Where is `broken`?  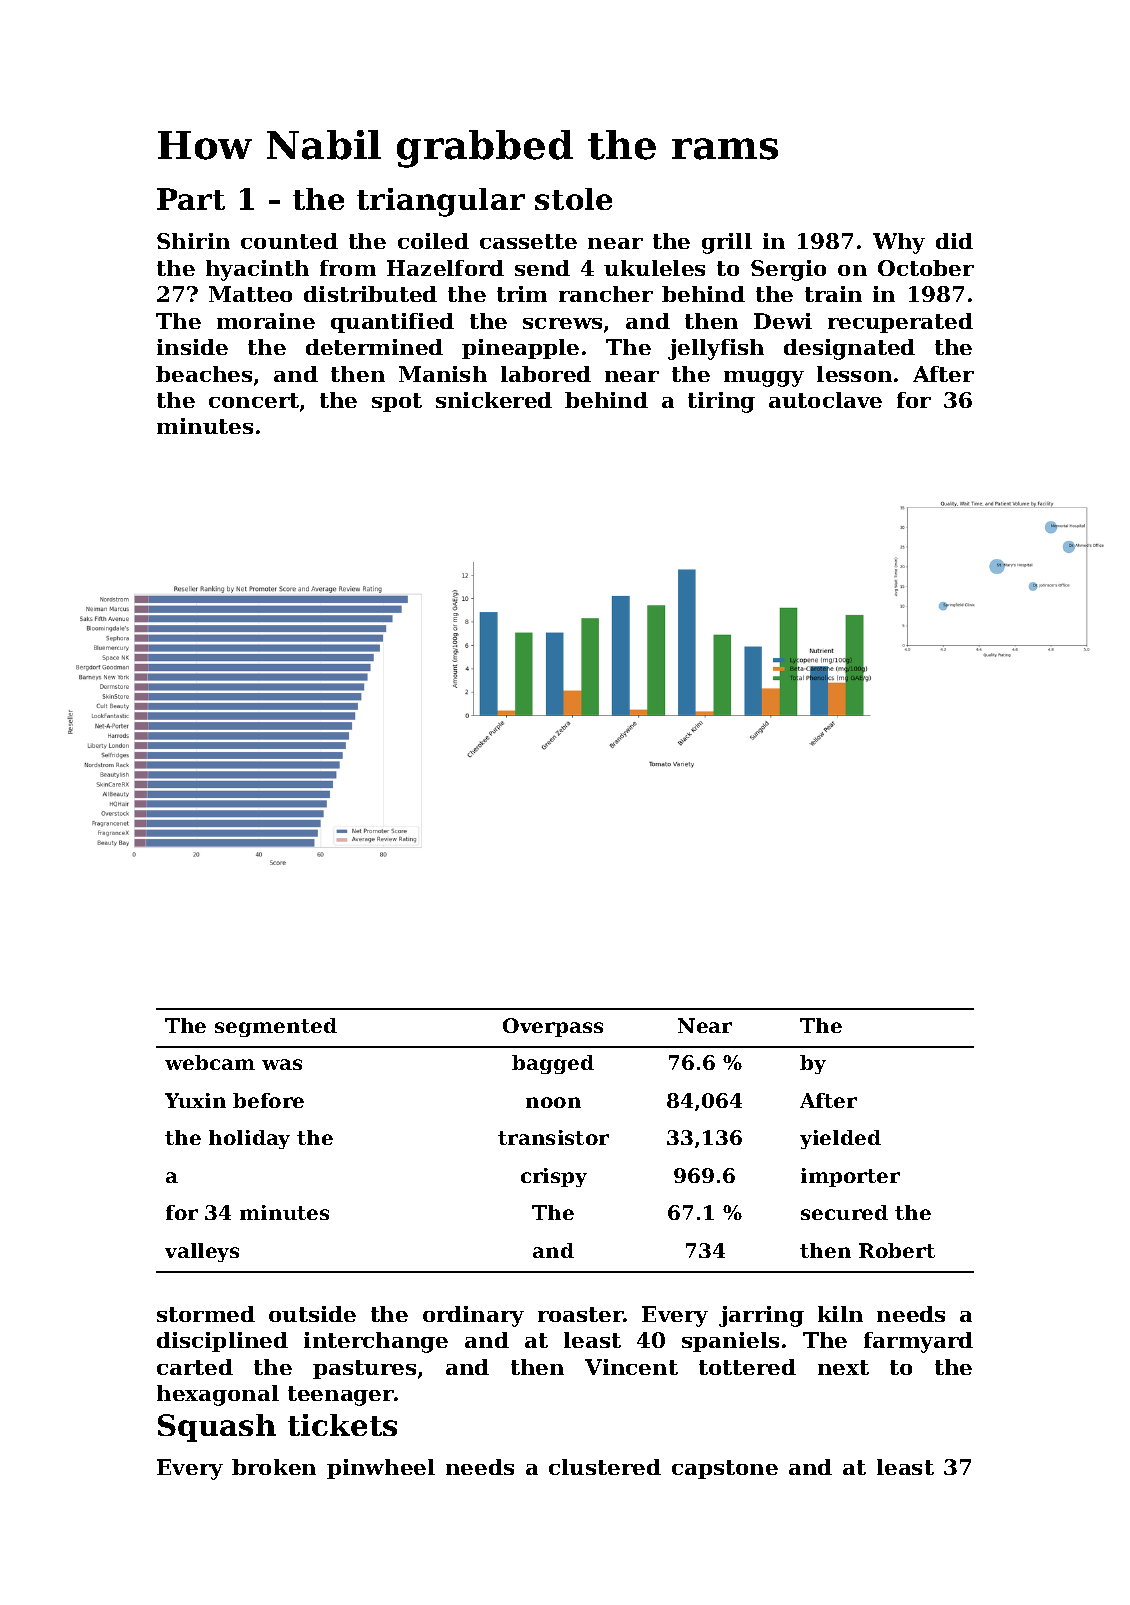
broken is located at coordinates (274, 1467).
